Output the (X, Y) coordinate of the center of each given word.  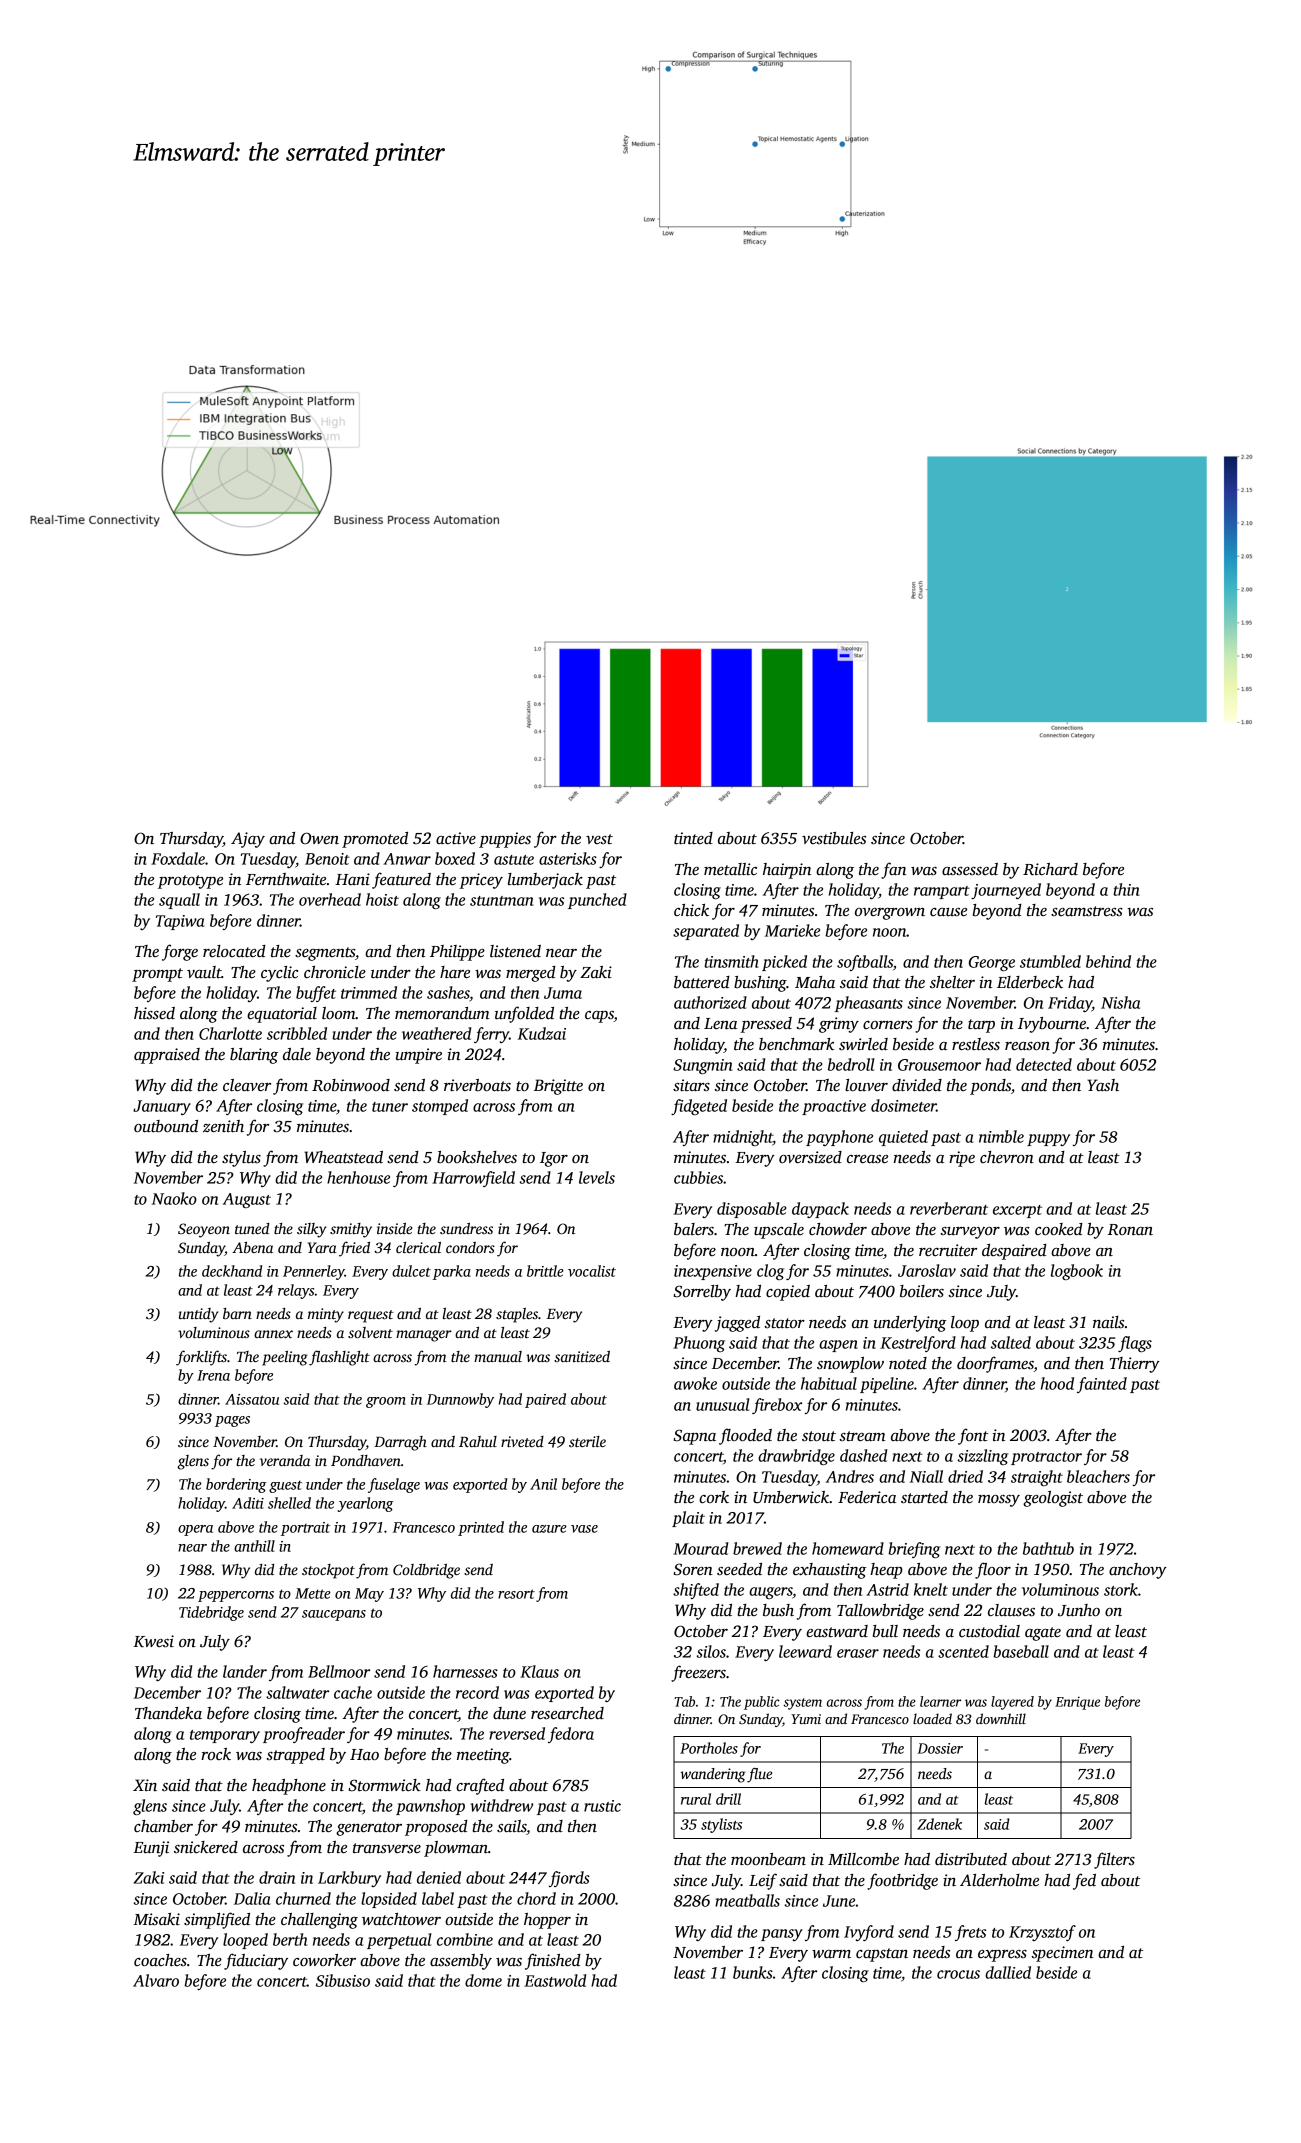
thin (1126, 889)
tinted (693, 838)
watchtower (401, 1919)
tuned (252, 1228)
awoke (695, 1383)
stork (1121, 1589)
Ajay (248, 840)
